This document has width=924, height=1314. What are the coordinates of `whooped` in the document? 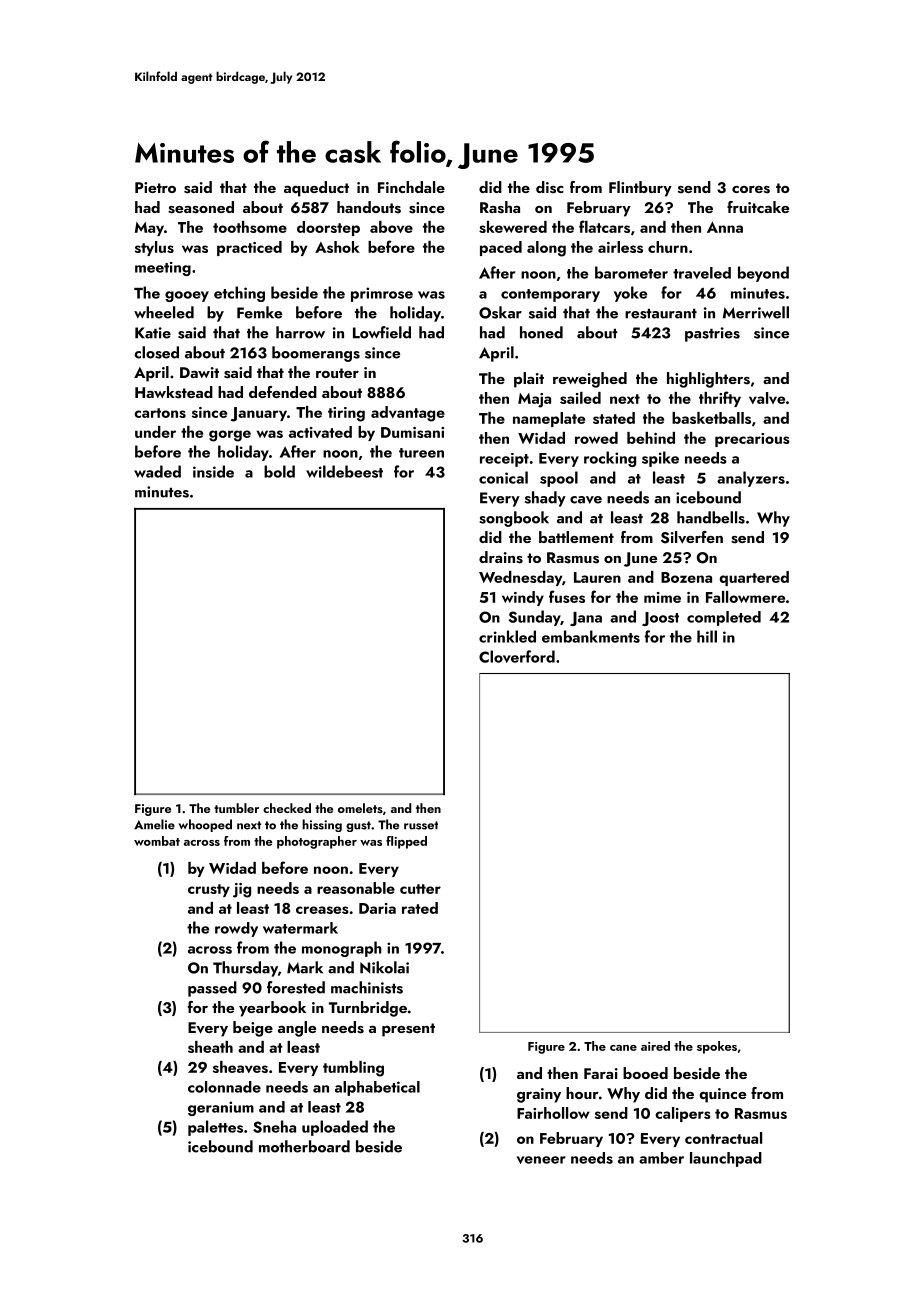 It's located at (205, 825).
